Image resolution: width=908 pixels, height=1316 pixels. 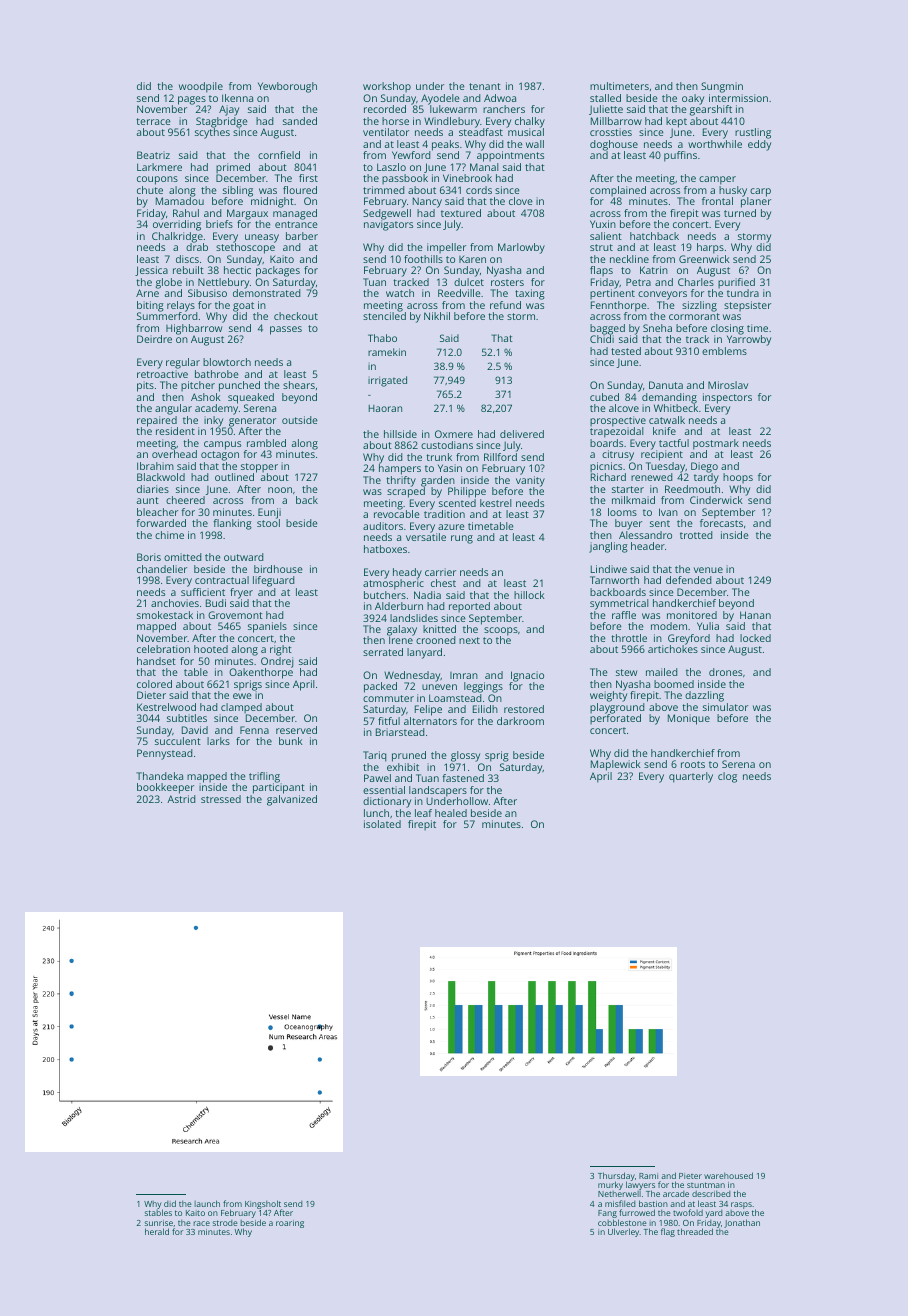 What do you see at coordinates (151, 695) in the page?
I see `Dieter` at bounding box center [151, 695].
